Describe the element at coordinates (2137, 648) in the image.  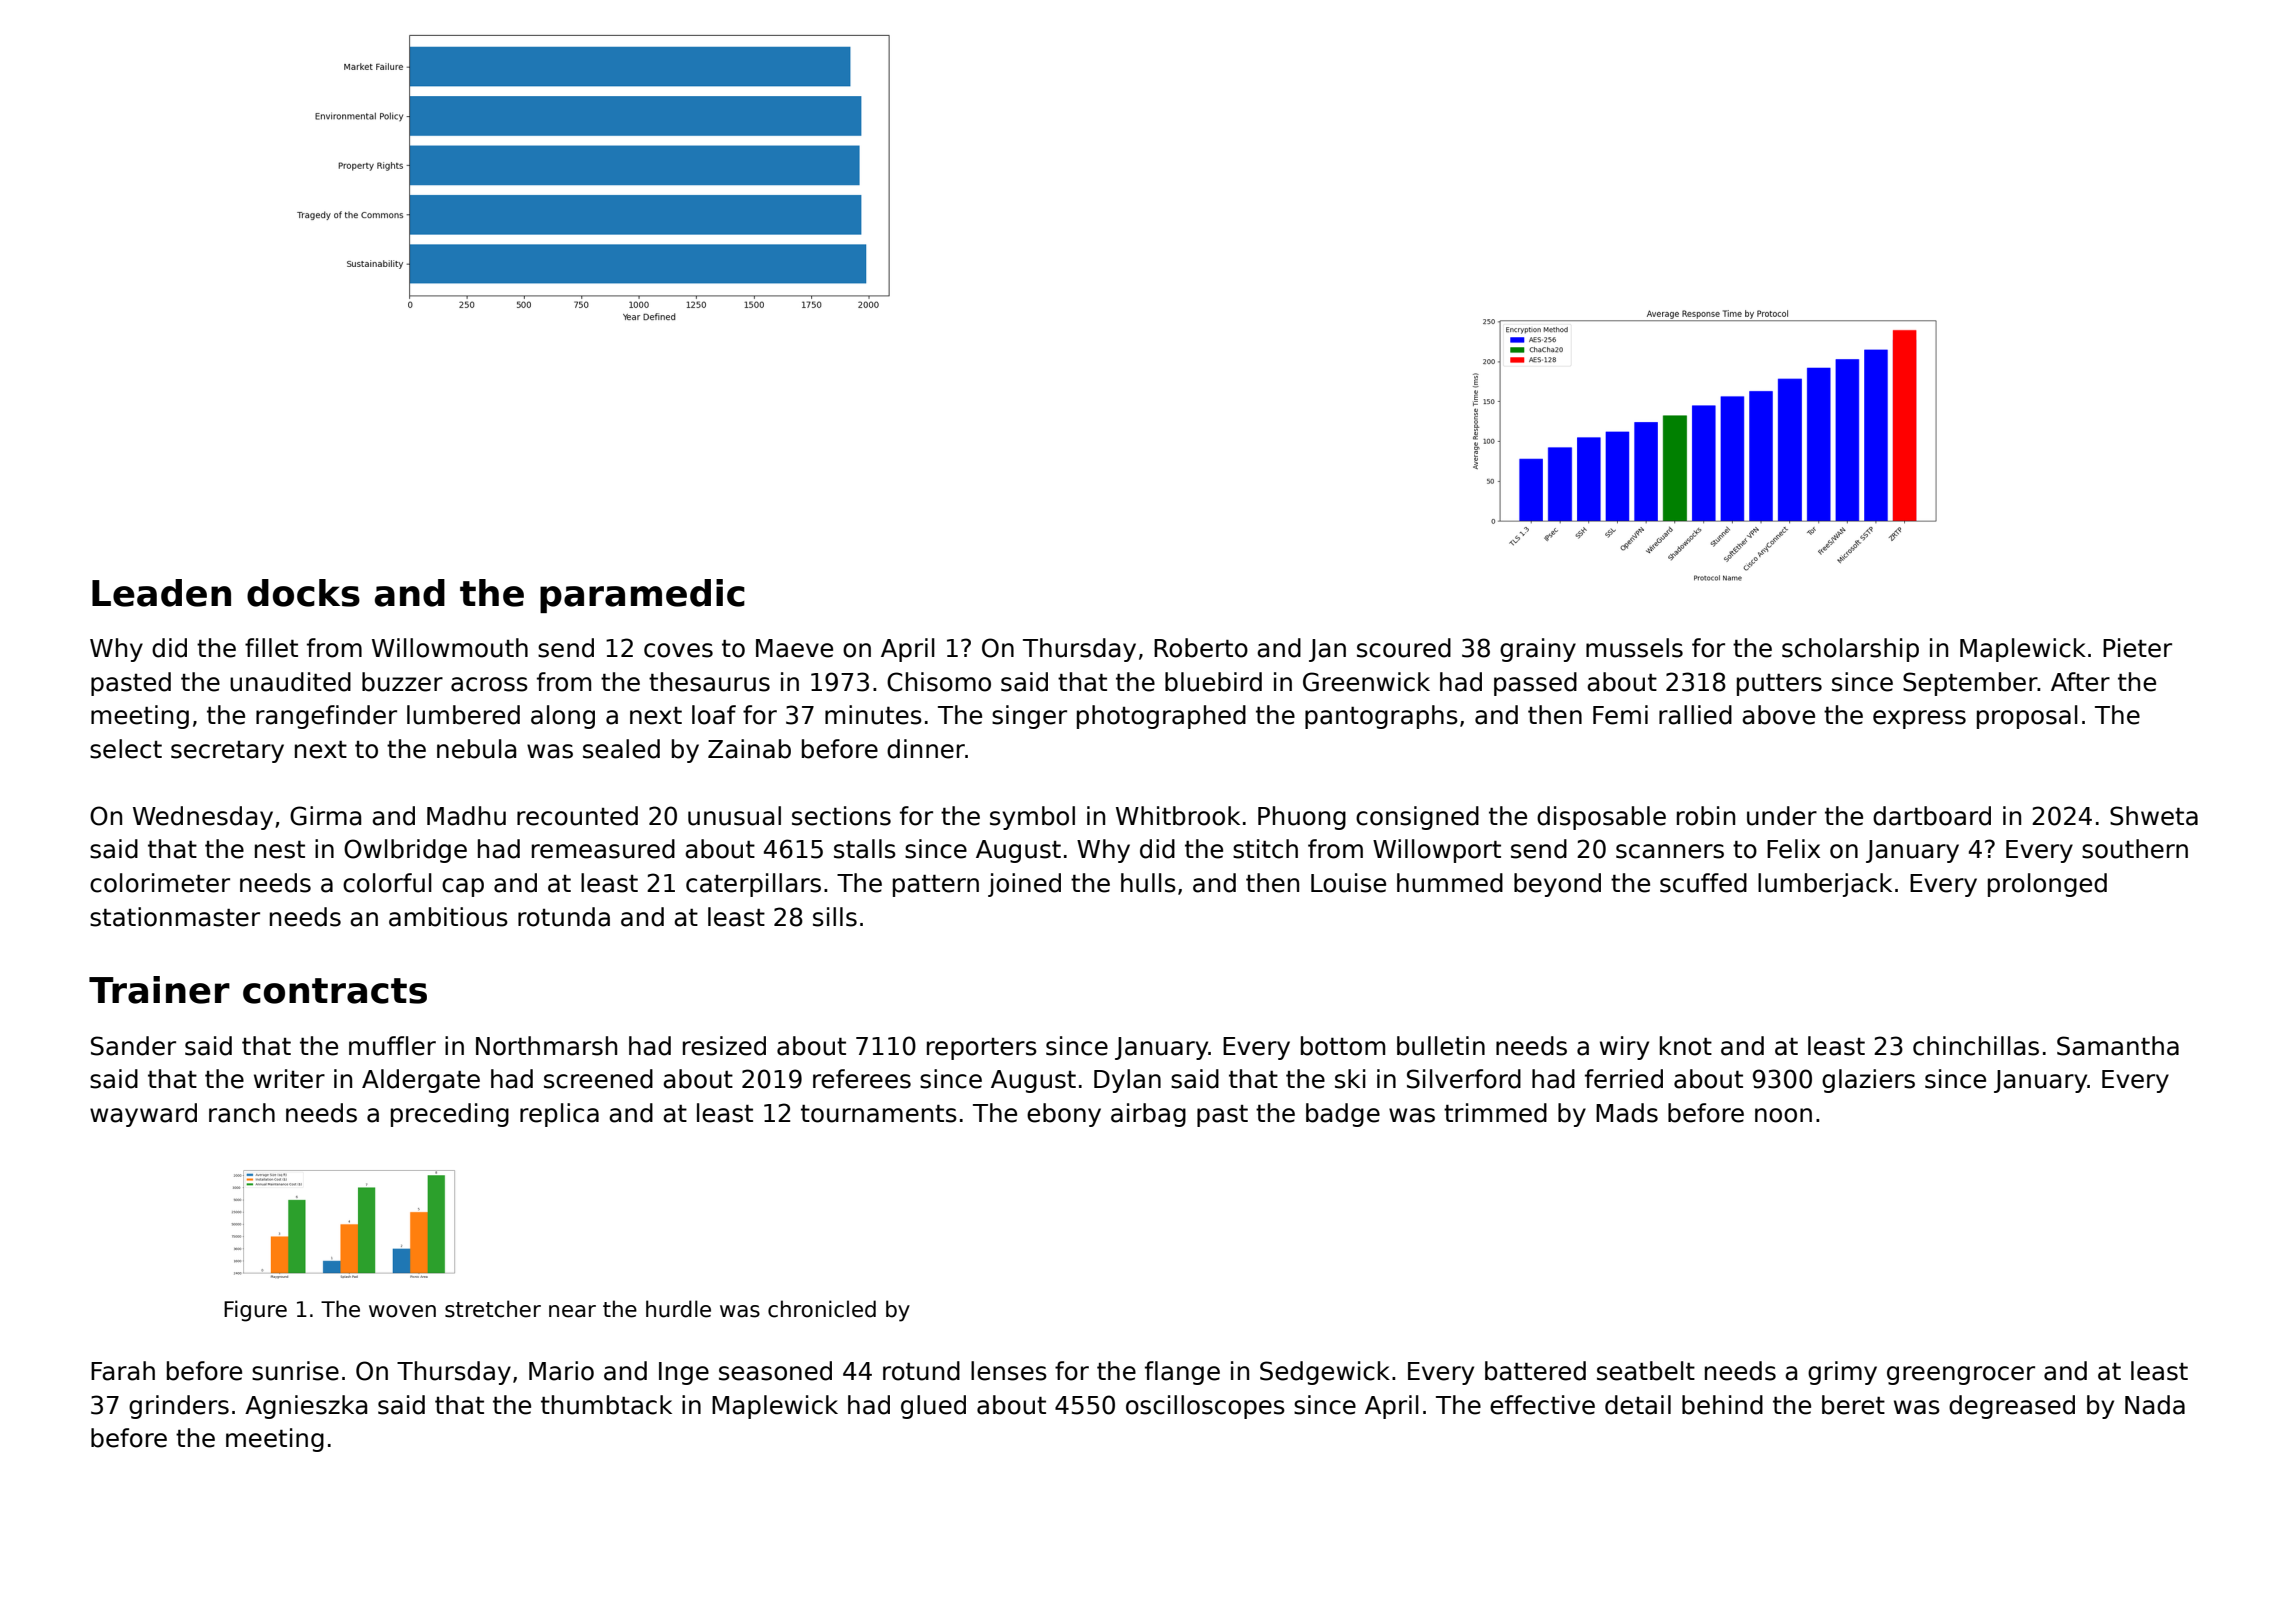
I see `Pieter` at that location.
